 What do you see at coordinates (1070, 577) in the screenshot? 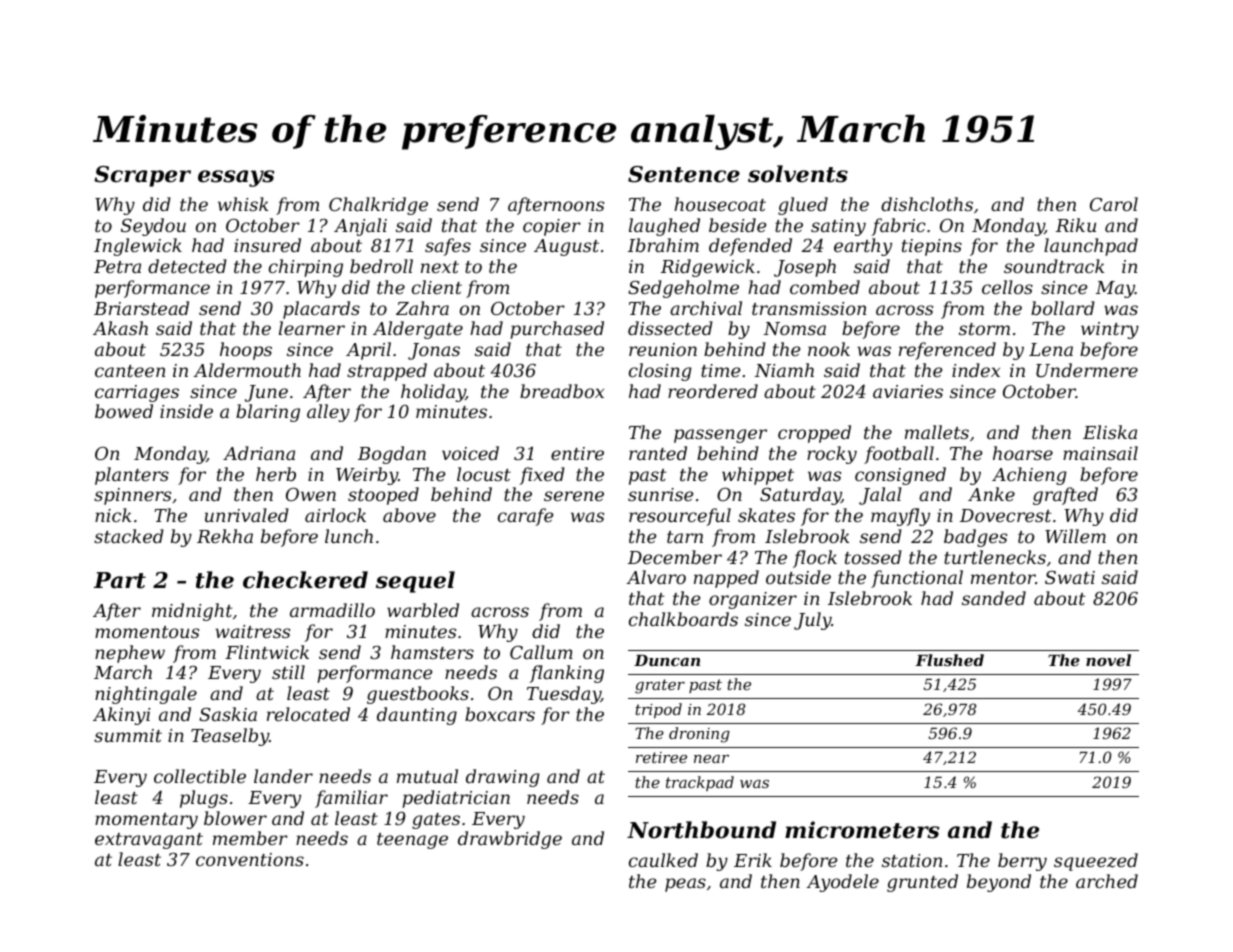
I see `Swati` at bounding box center [1070, 577].
